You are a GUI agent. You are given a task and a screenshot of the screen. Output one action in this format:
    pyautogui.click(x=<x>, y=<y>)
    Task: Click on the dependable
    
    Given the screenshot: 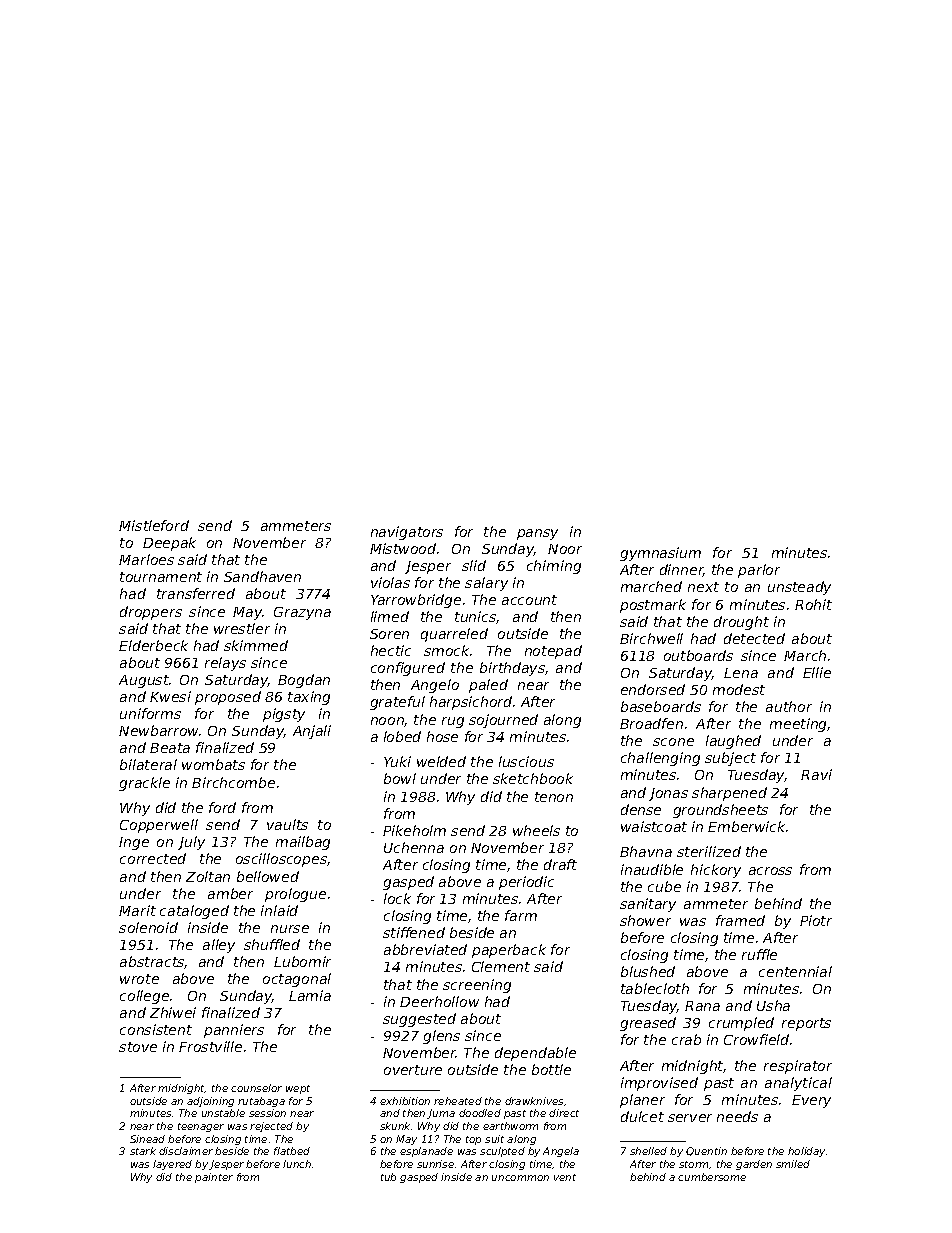 What is the action you would take?
    pyautogui.click(x=535, y=1054)
